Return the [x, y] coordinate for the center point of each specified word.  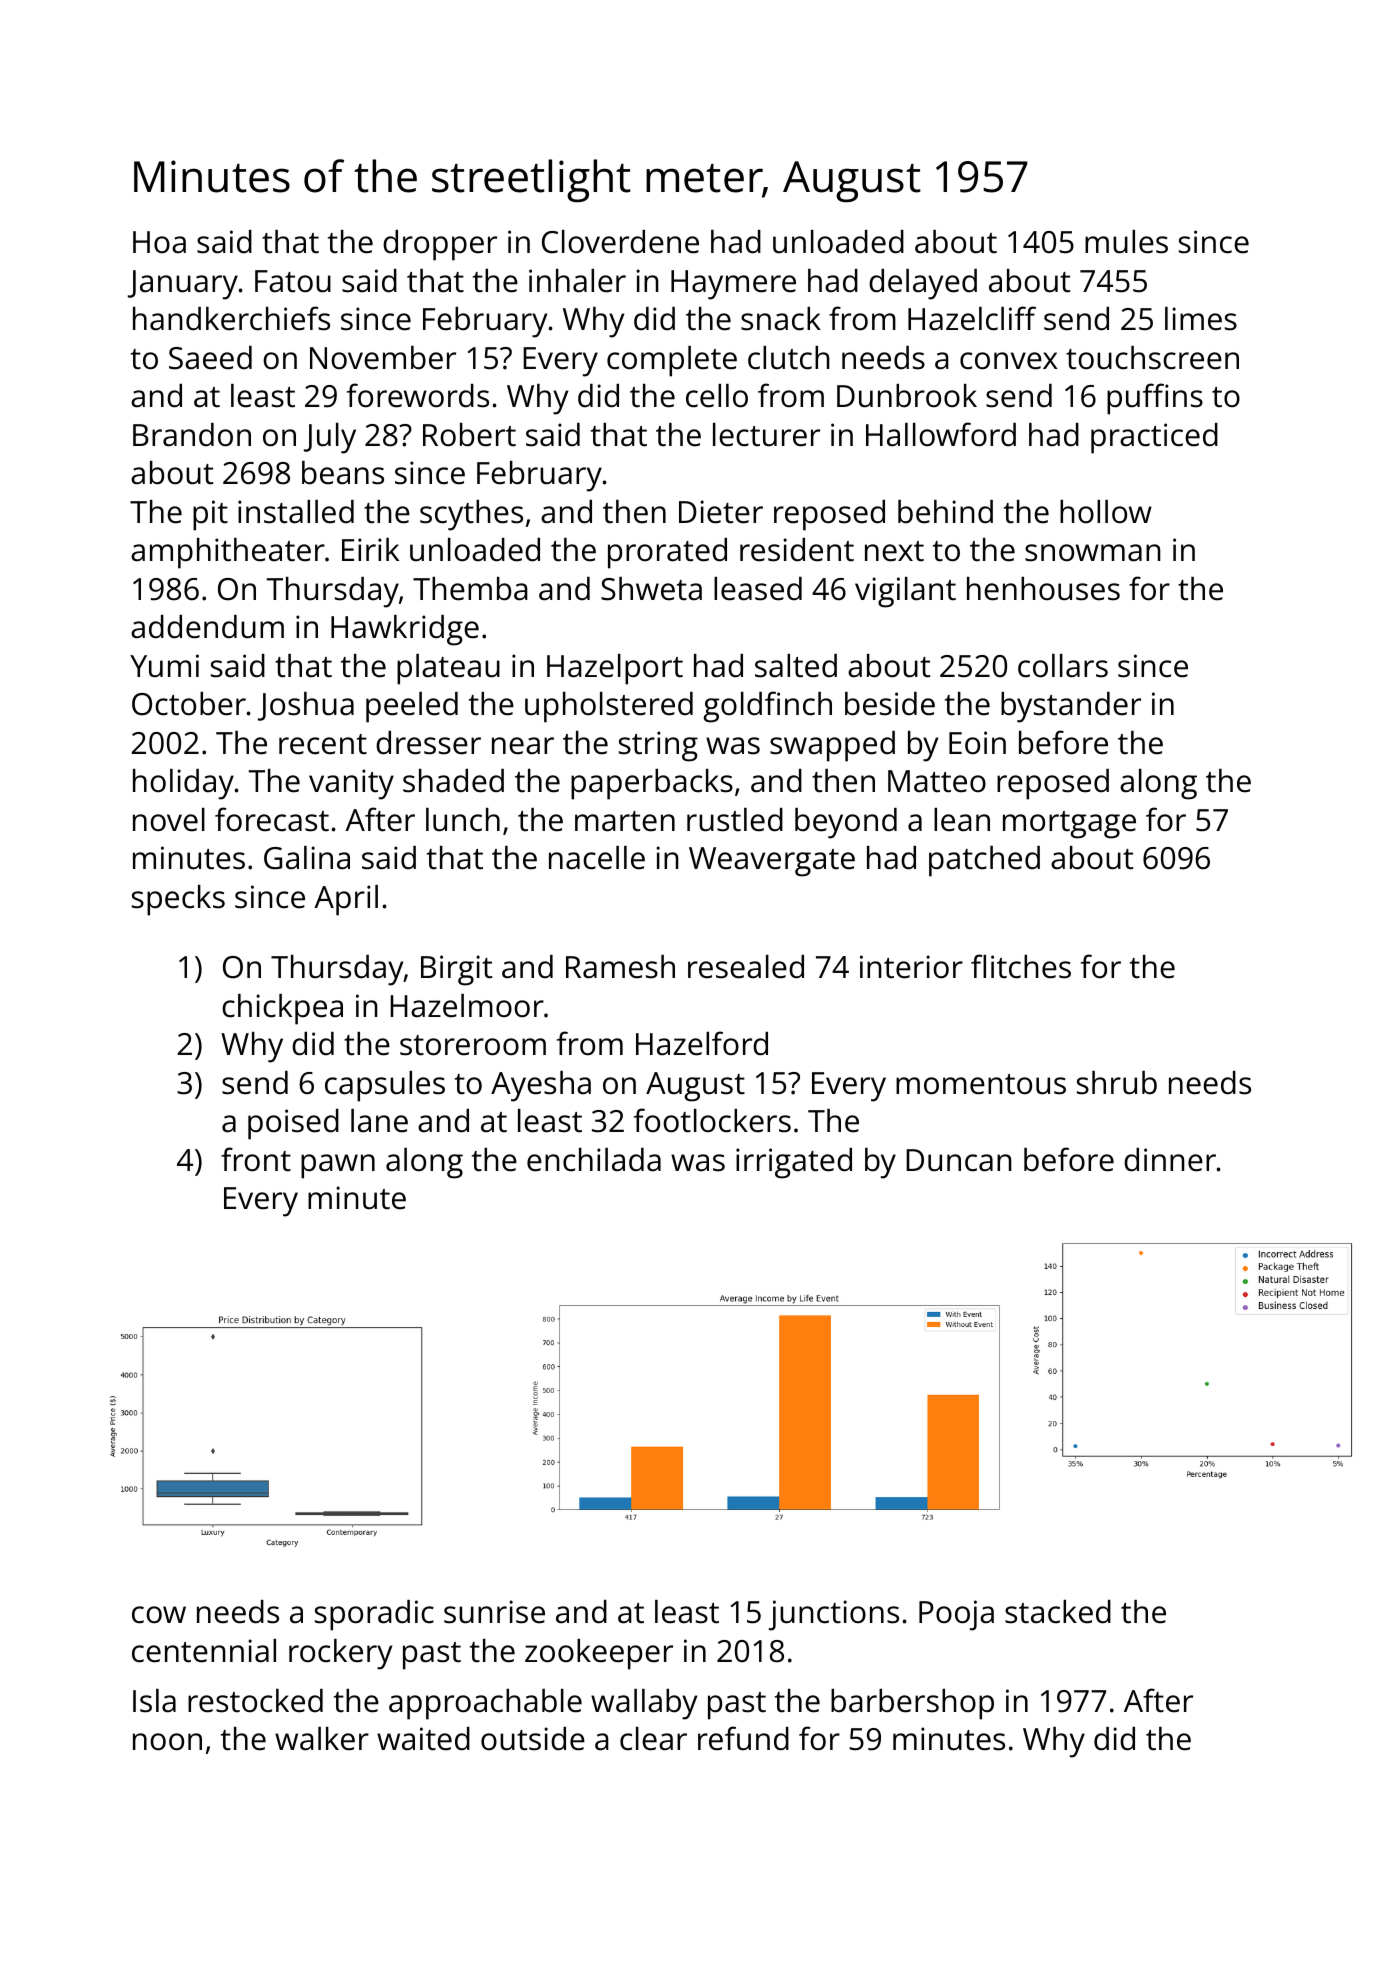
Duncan [959, 1160]
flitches [1021, 966]
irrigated [794, 1163]
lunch [463, 820]
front [256, 1159]
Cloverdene [620, 242]
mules [1126, 242]
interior [911, 967]
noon [167, 1742]
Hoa [159, 242]
